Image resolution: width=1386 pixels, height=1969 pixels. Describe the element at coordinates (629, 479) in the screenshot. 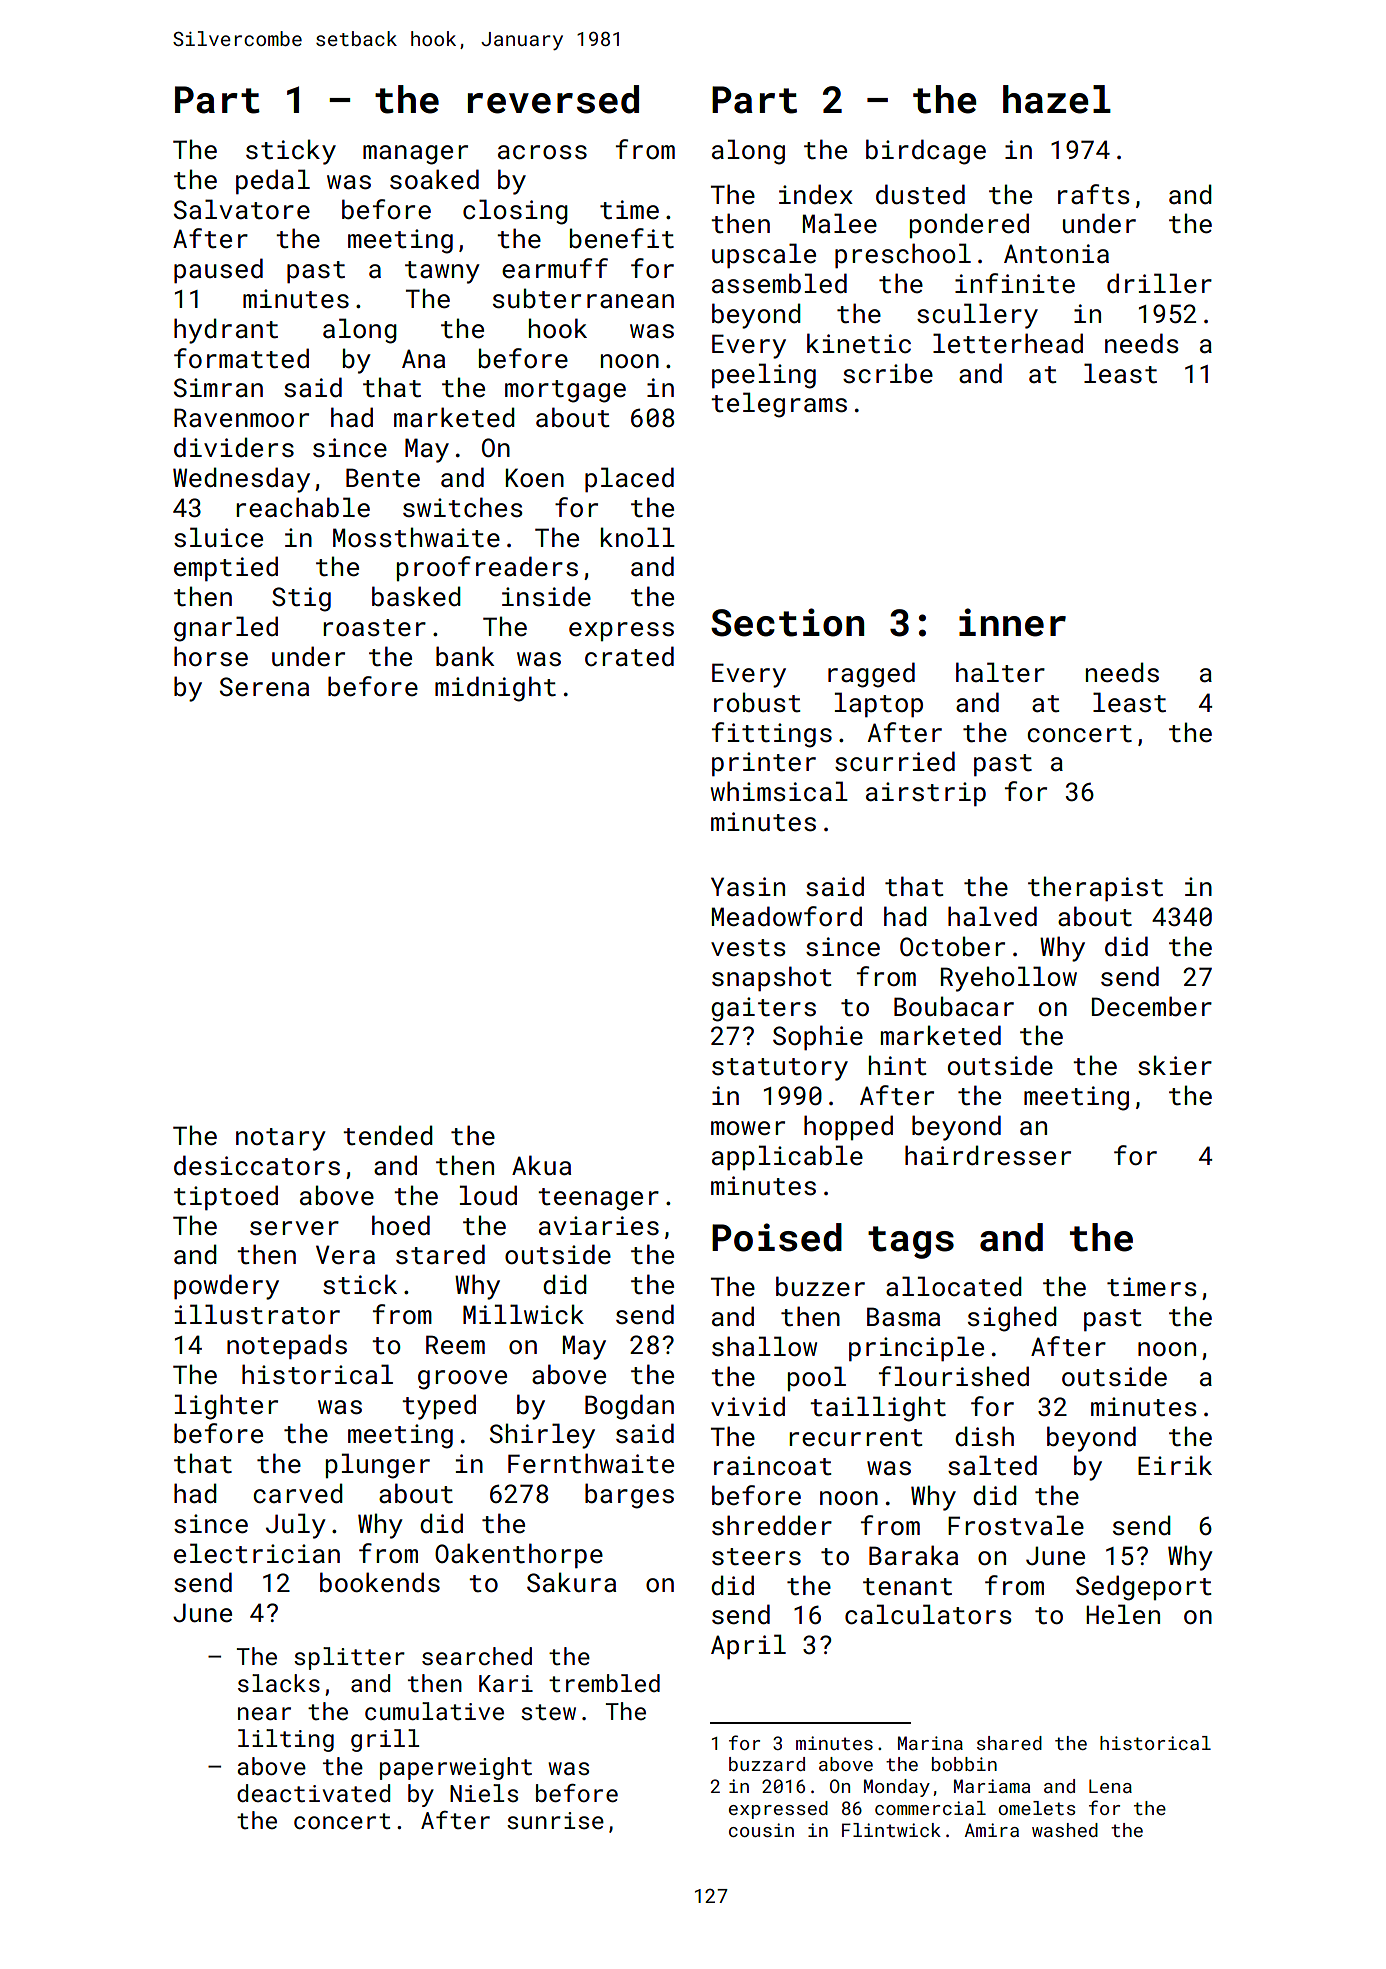

I see `placed` at that location.
